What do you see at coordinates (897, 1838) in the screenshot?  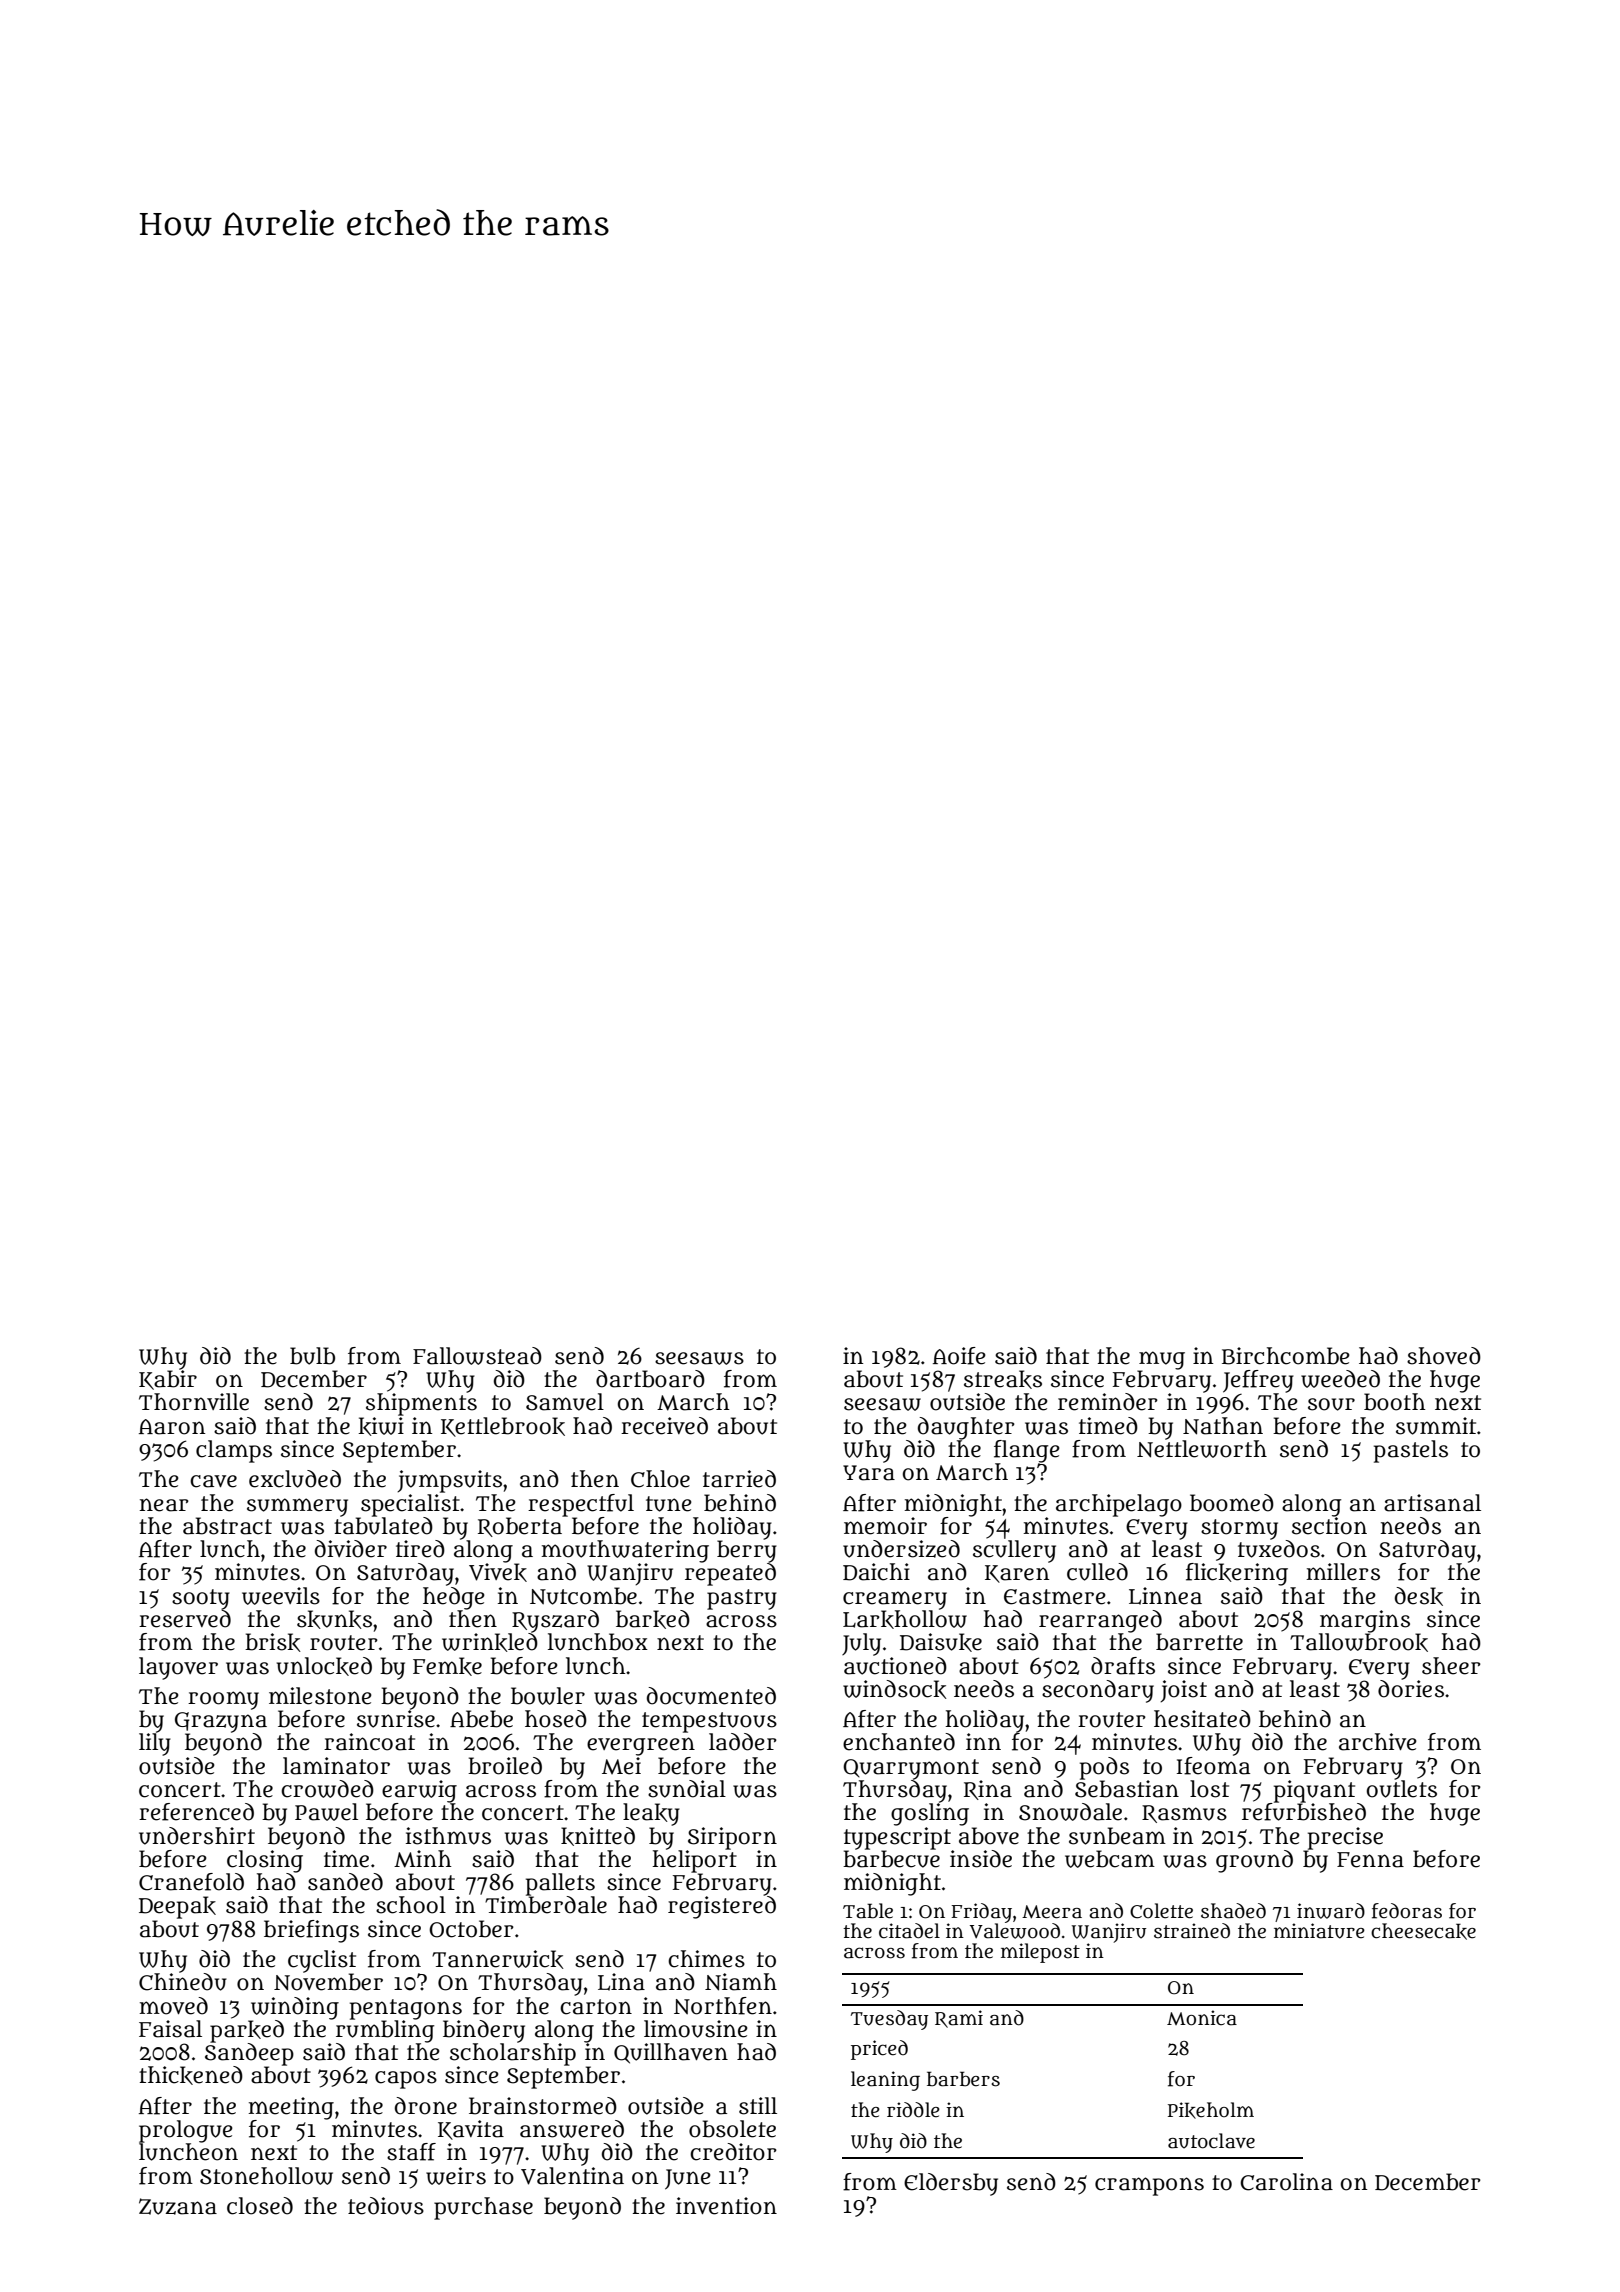 I see `typescript` at bounding box center [897, 1838].
